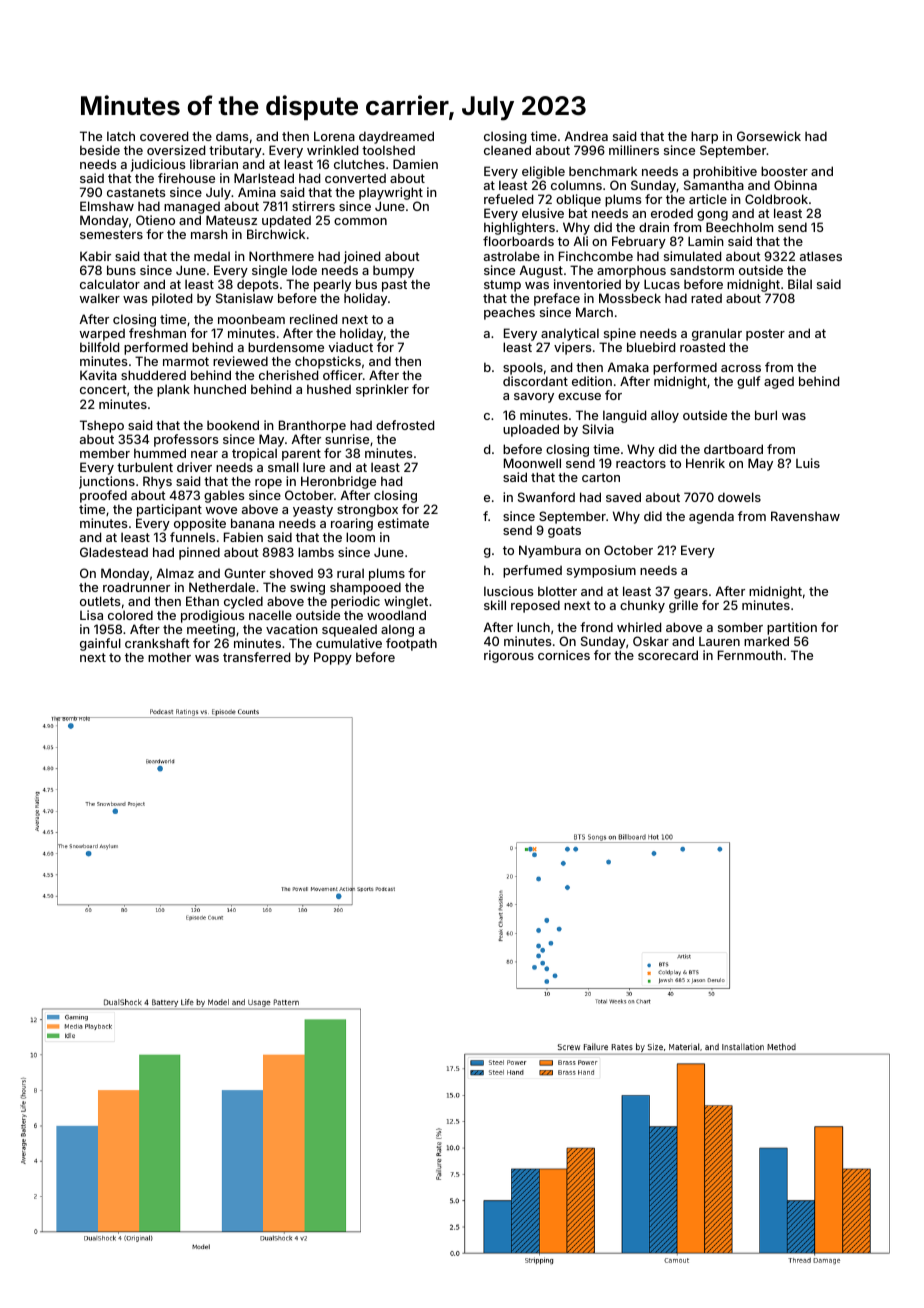  Describe the element at coordinates (765, 335) in the screenshot. I see `poster` at that location.
